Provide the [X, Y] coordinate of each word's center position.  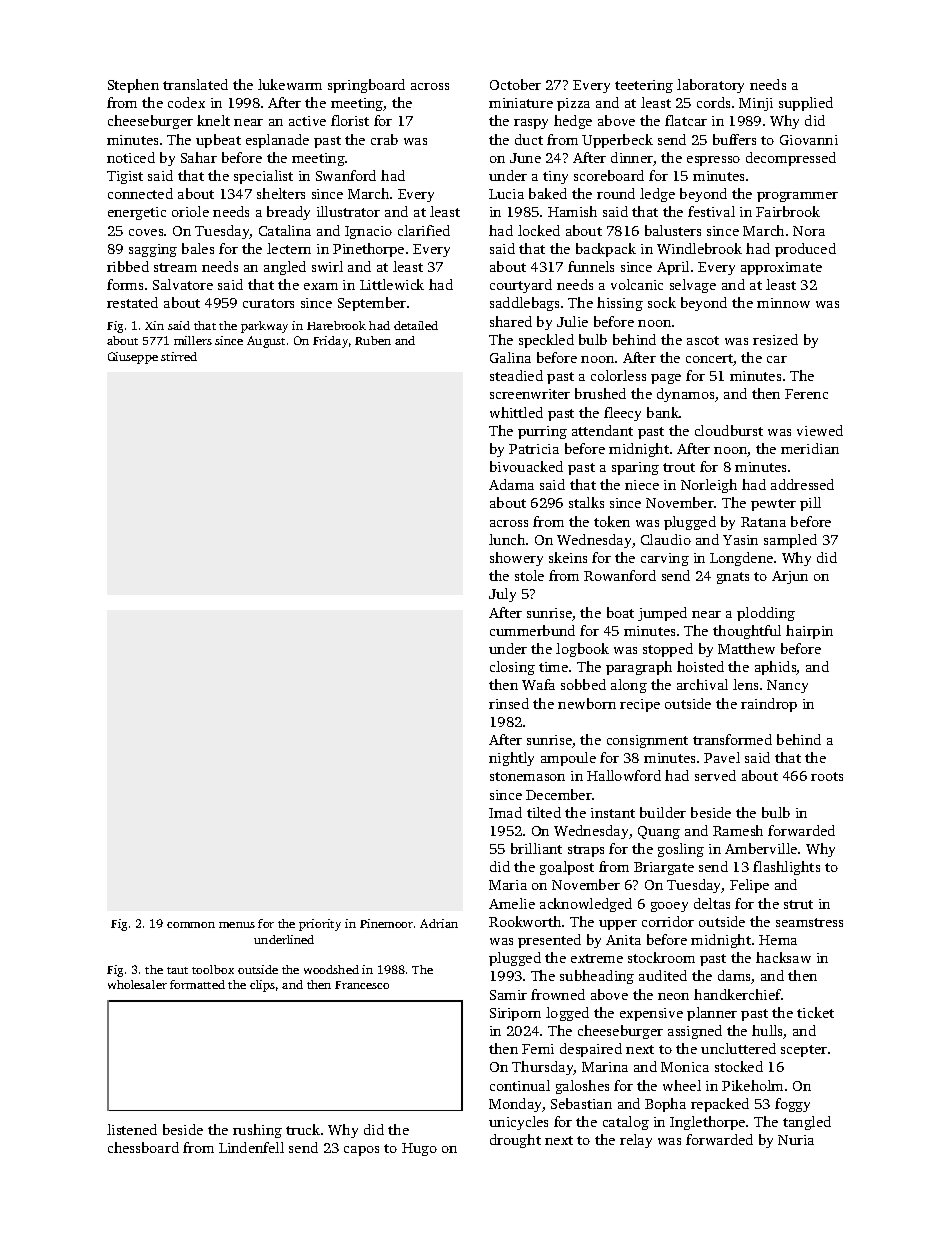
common [191, 925]
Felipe [749, 886]
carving [665, 559]
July [502, 595]
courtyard [521, 286]
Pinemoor [386, 923]
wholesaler [137, 984]
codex [186, 102]
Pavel [722, 757]
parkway [264, 327]
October [515, 84]
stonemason [527, 776]
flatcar [686, 120]
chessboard [143, 1147]
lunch [507, 539]
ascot [703, 340]
